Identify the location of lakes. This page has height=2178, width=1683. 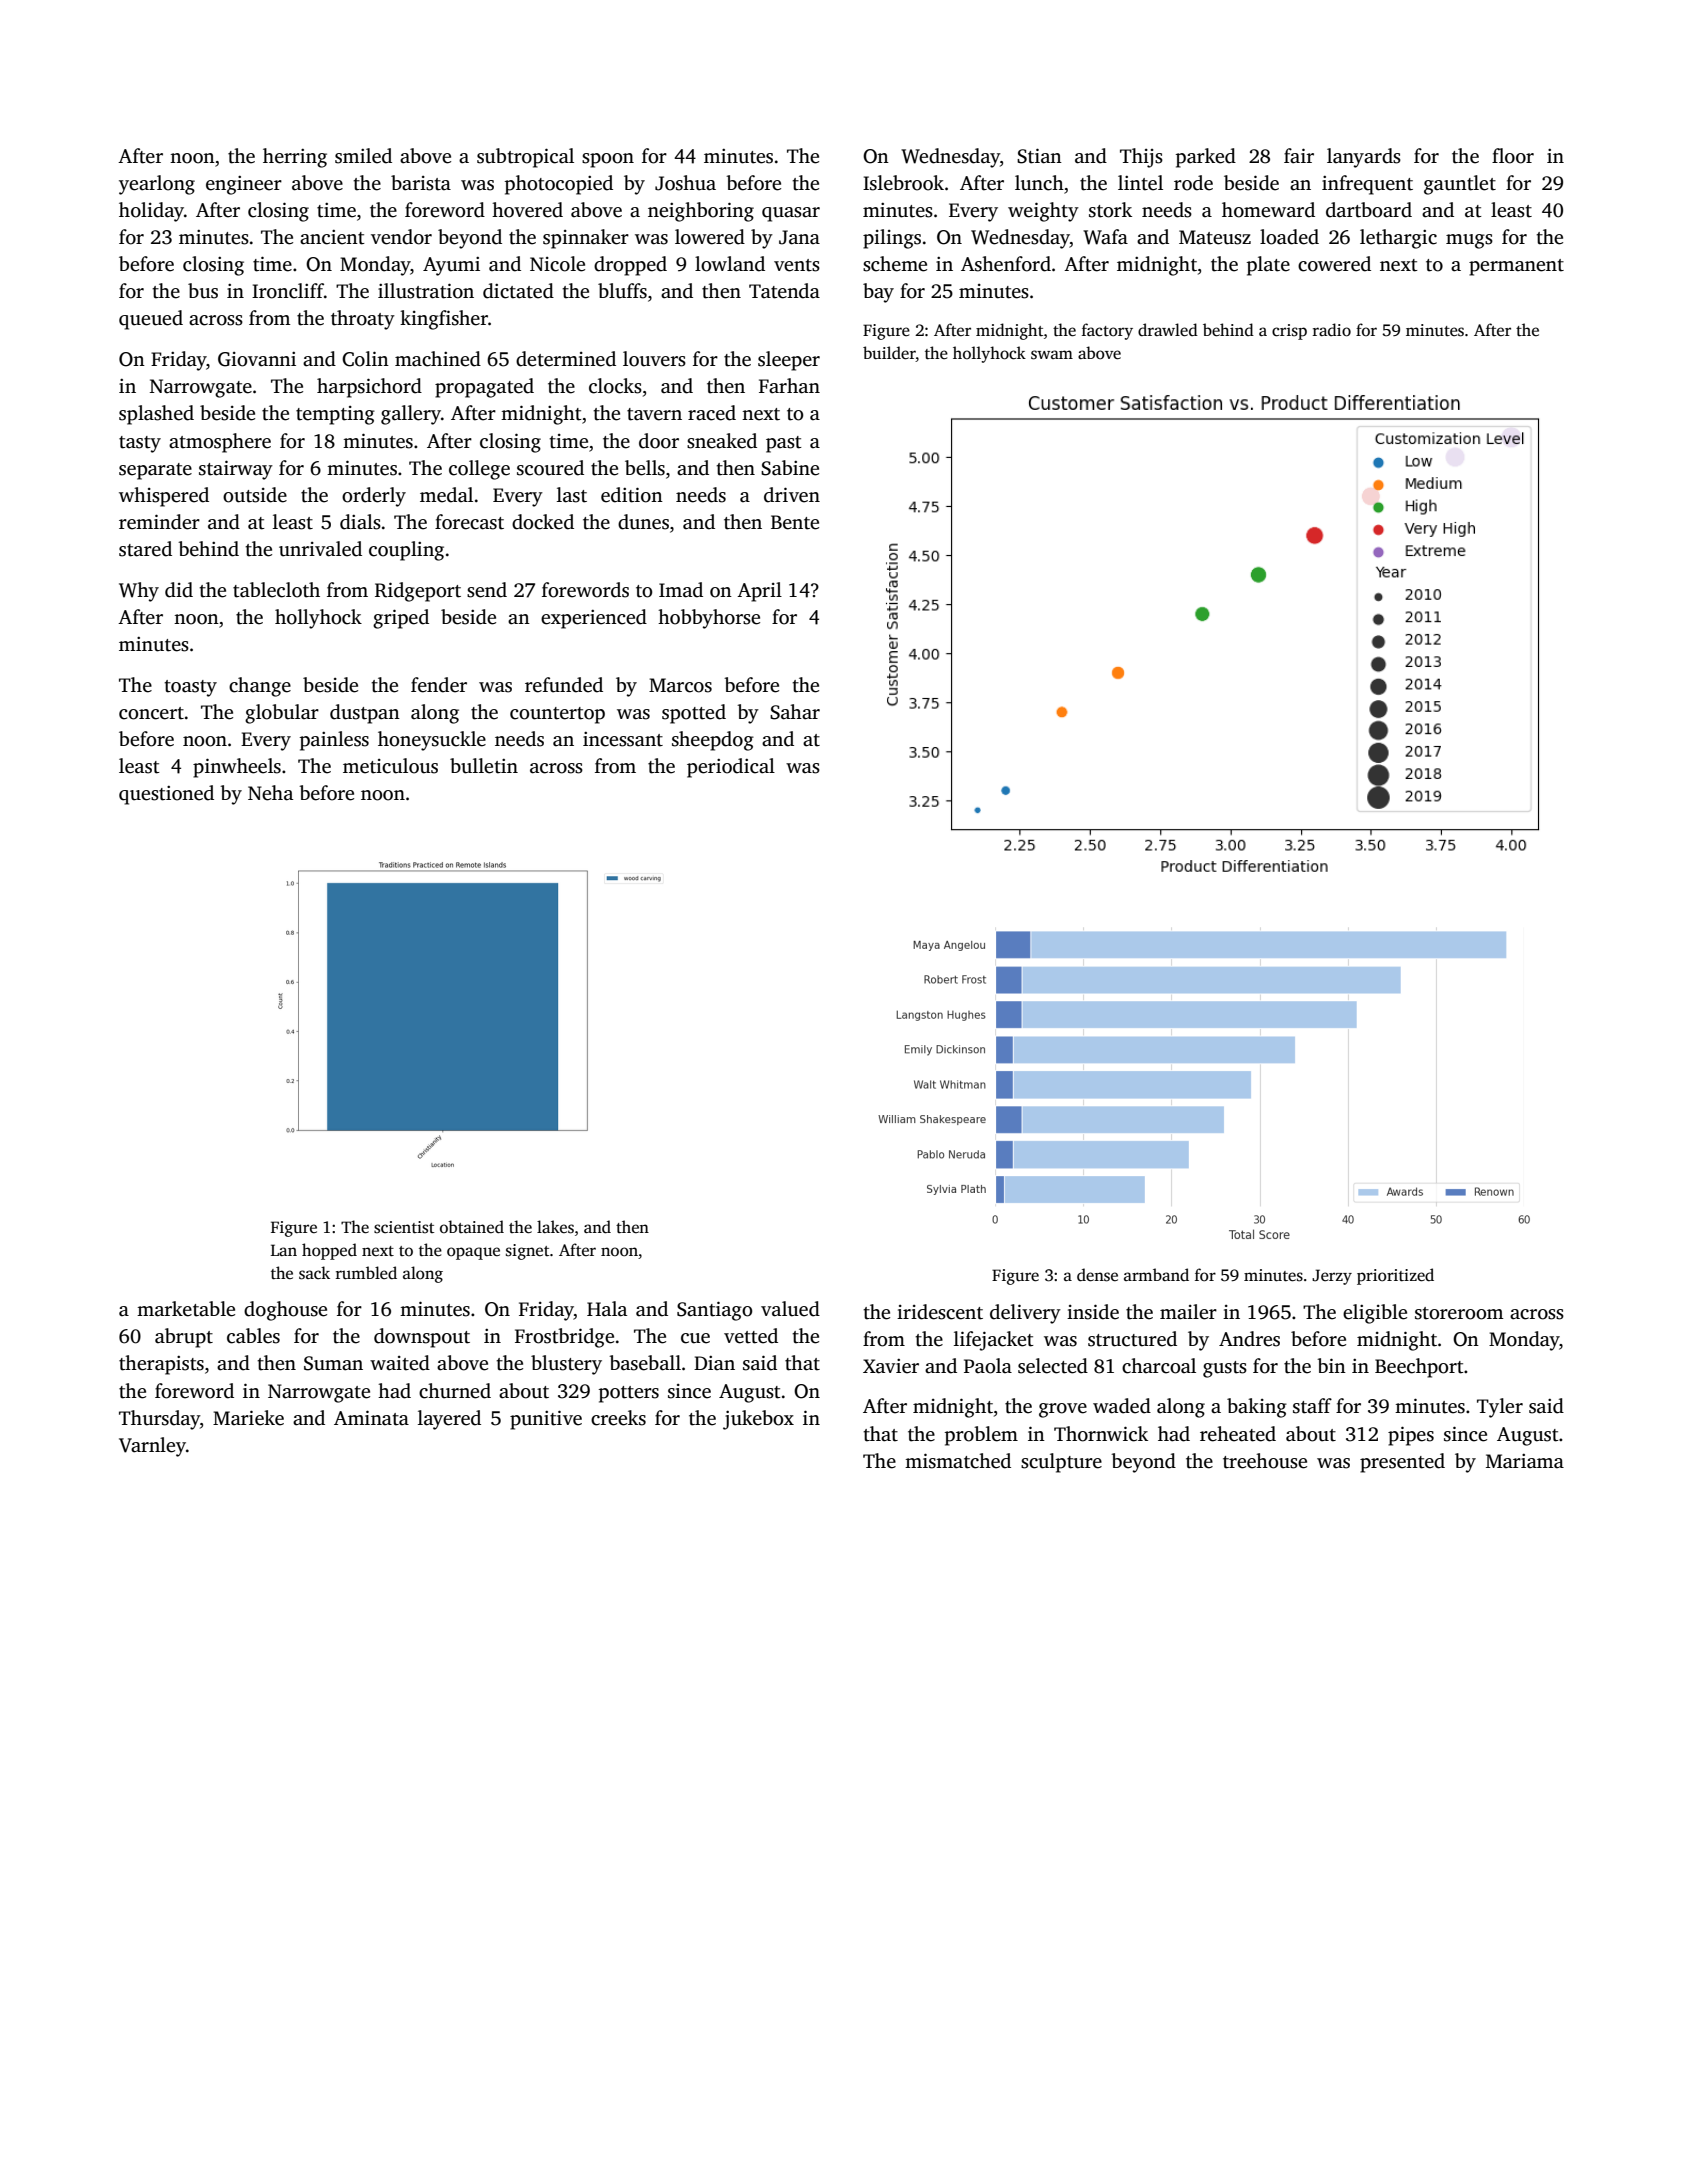
(555, 1227).
